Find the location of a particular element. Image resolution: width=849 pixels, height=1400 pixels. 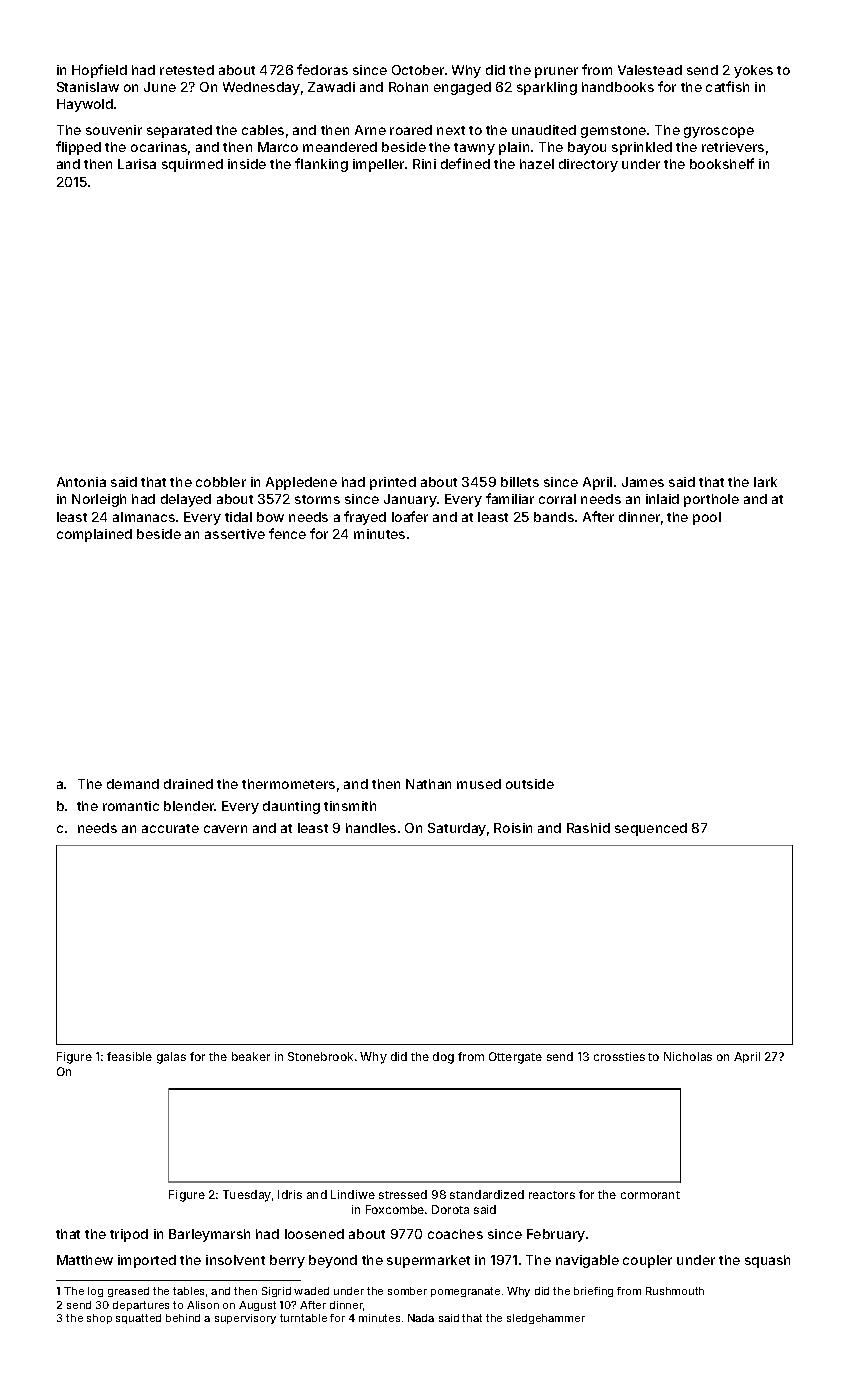

Dorota is located at coordinates (450, 1209).
